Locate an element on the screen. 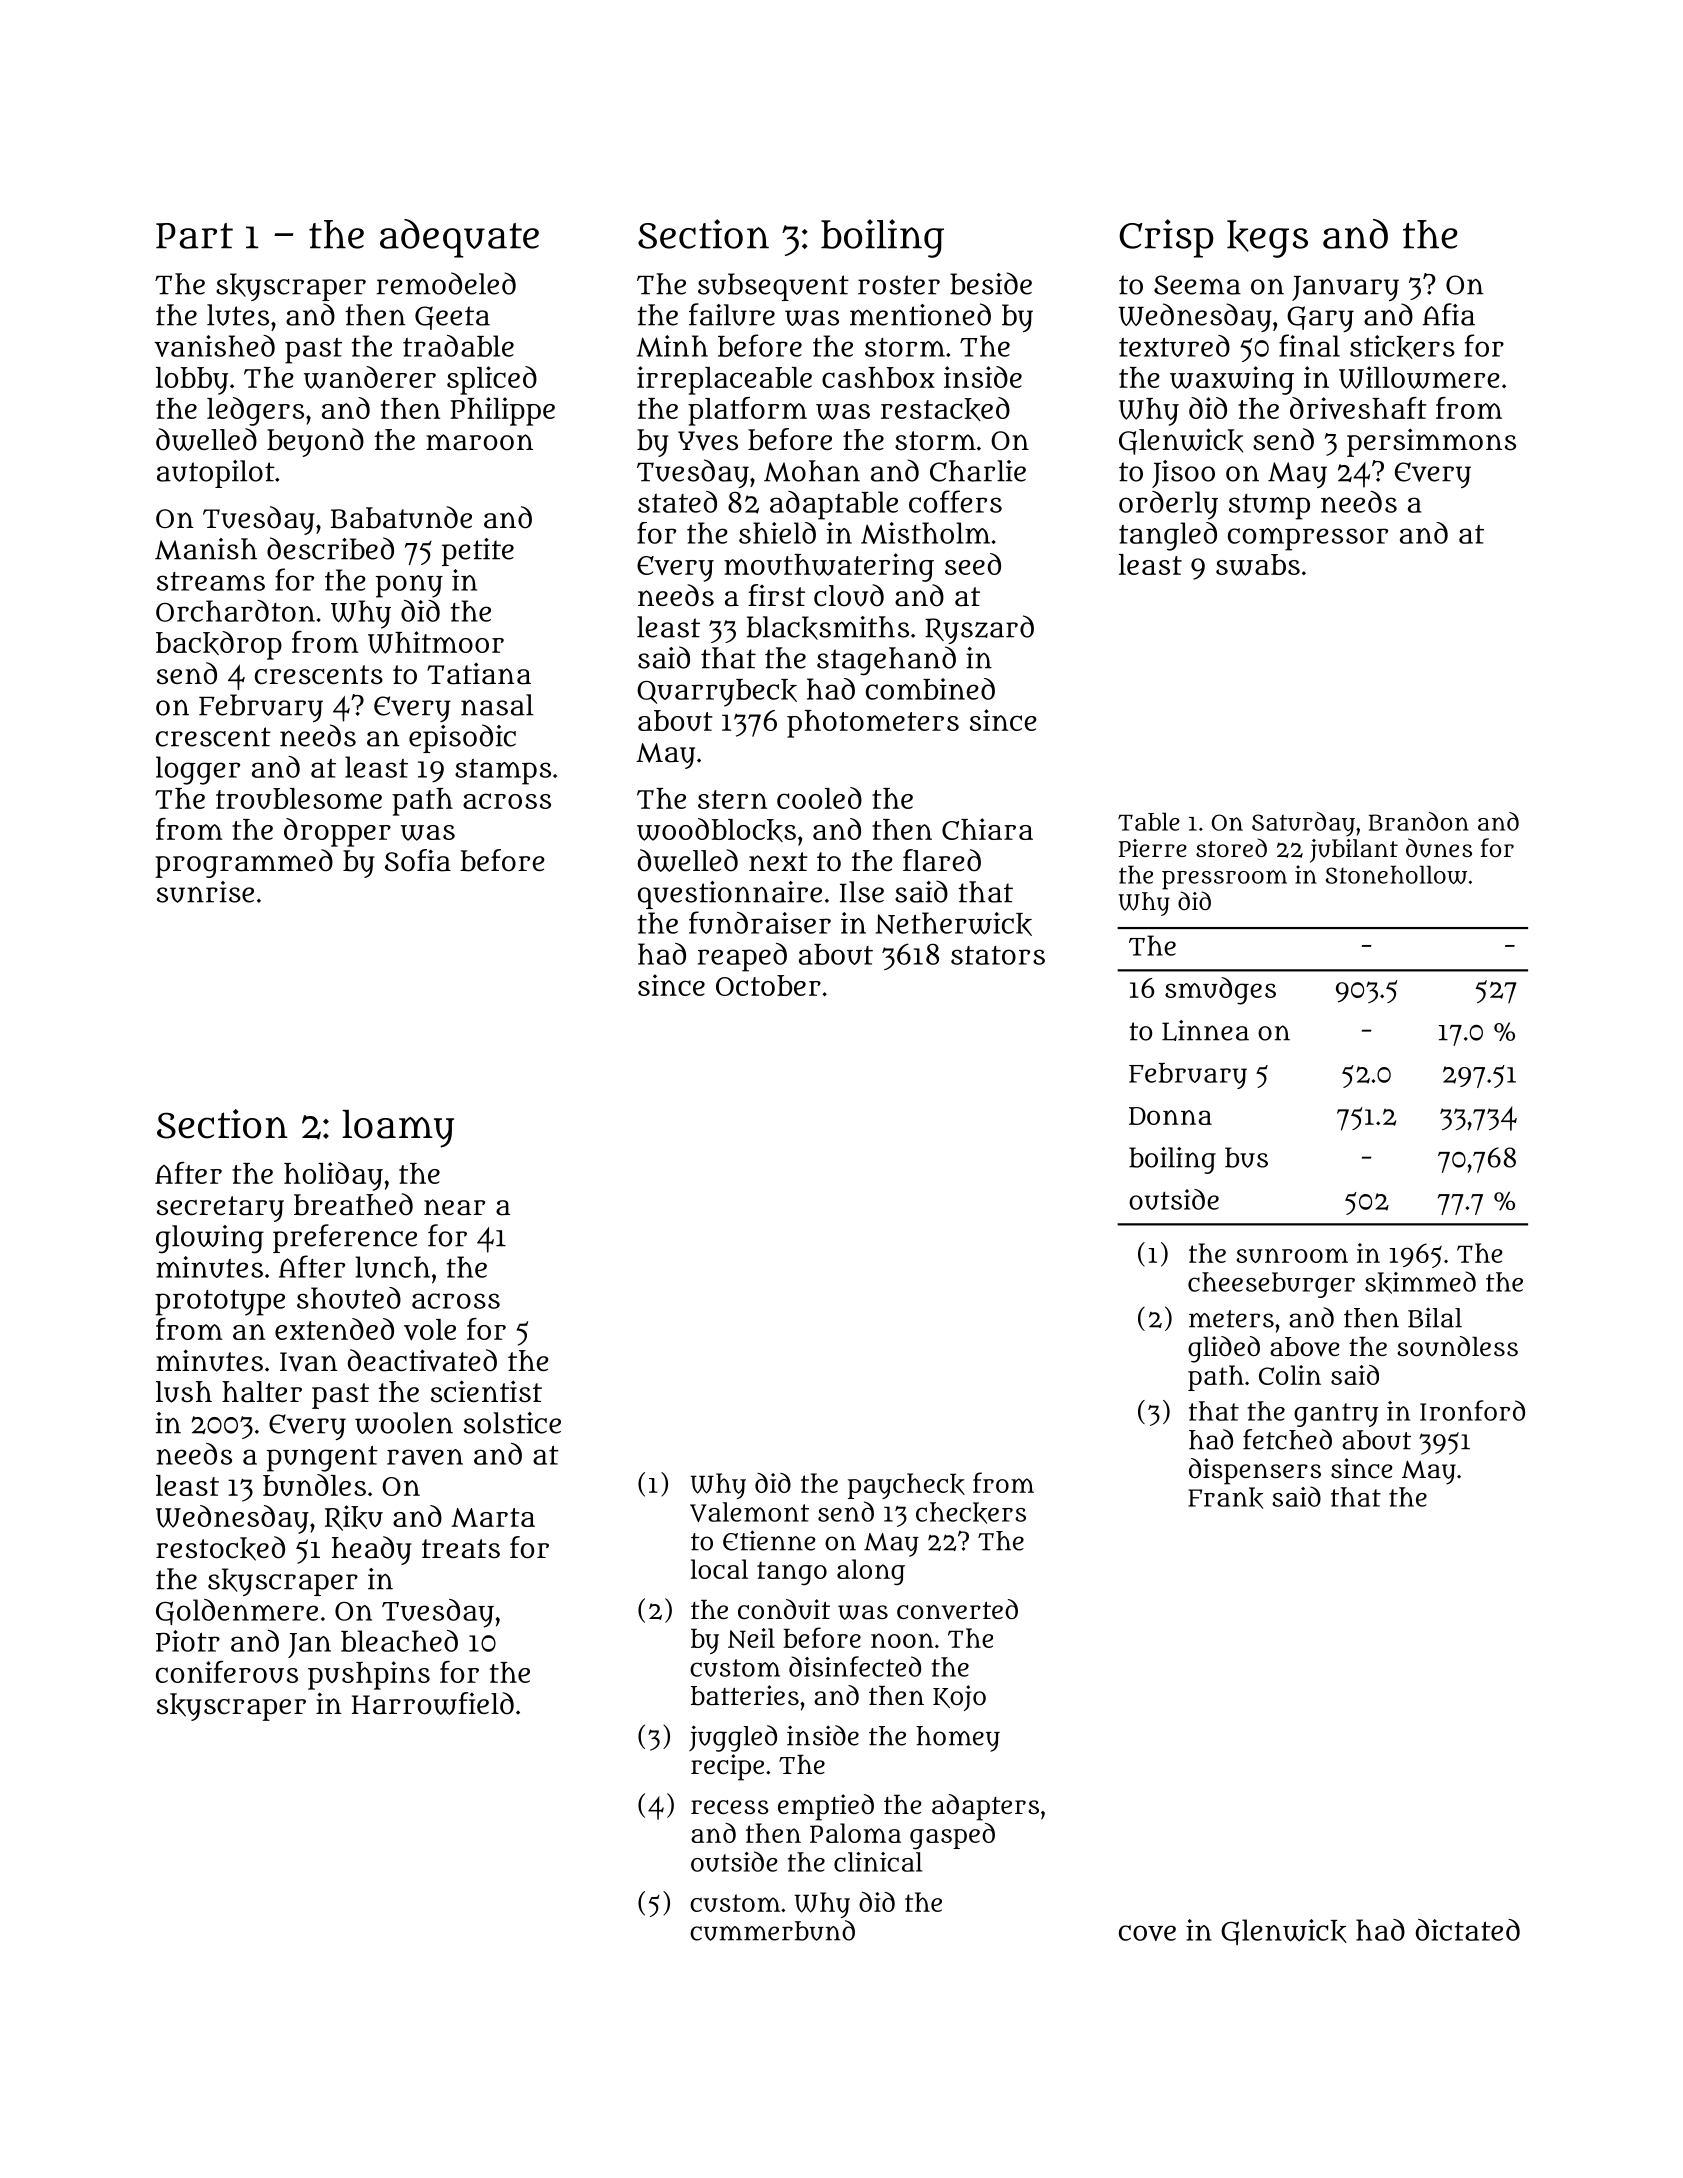 The height and width of the screenshot is (2178, 1683). Afia is located at coordinates (1449, 314).
